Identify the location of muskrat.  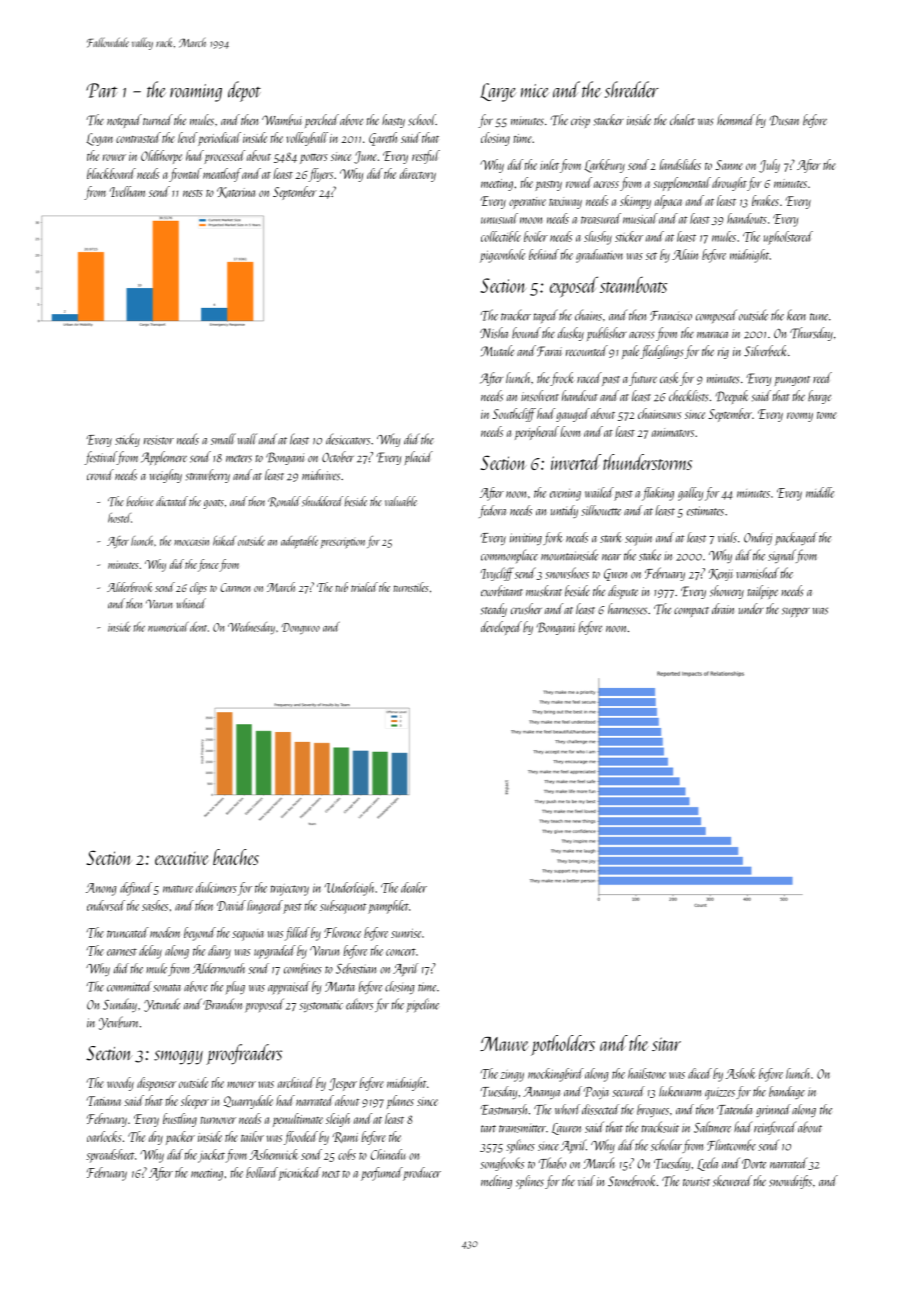
(544, 591).
